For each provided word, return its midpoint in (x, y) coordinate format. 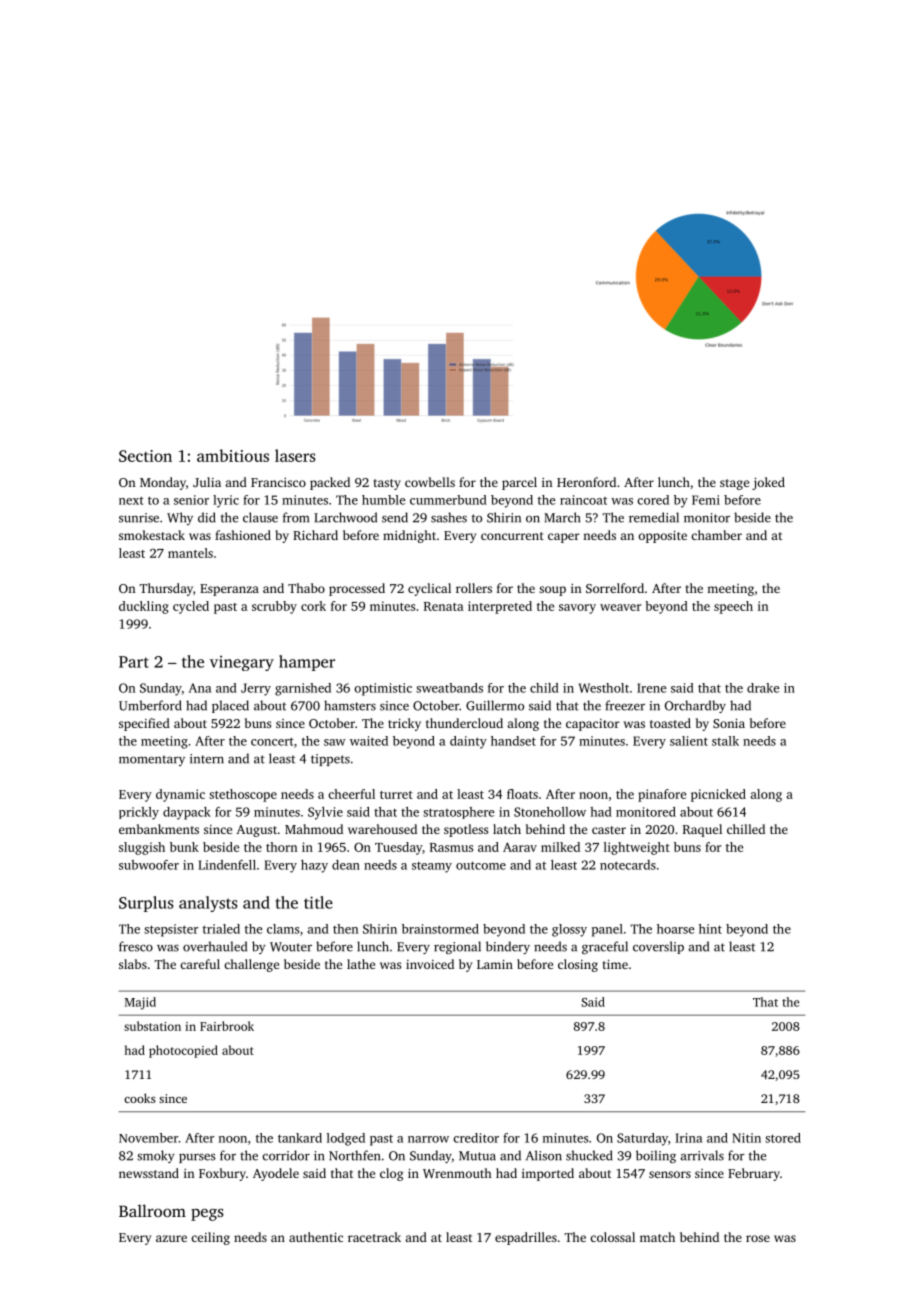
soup (552, 591)
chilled (746, 829)
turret (396, 795)
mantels (190, 553)
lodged (346, 1139)
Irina (688, 1138)
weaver (620, 607)
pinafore (662, 795)
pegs (207, 1215)
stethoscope (243, 795)
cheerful (351, 794)
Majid (140, 1003)
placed (230, 706)
